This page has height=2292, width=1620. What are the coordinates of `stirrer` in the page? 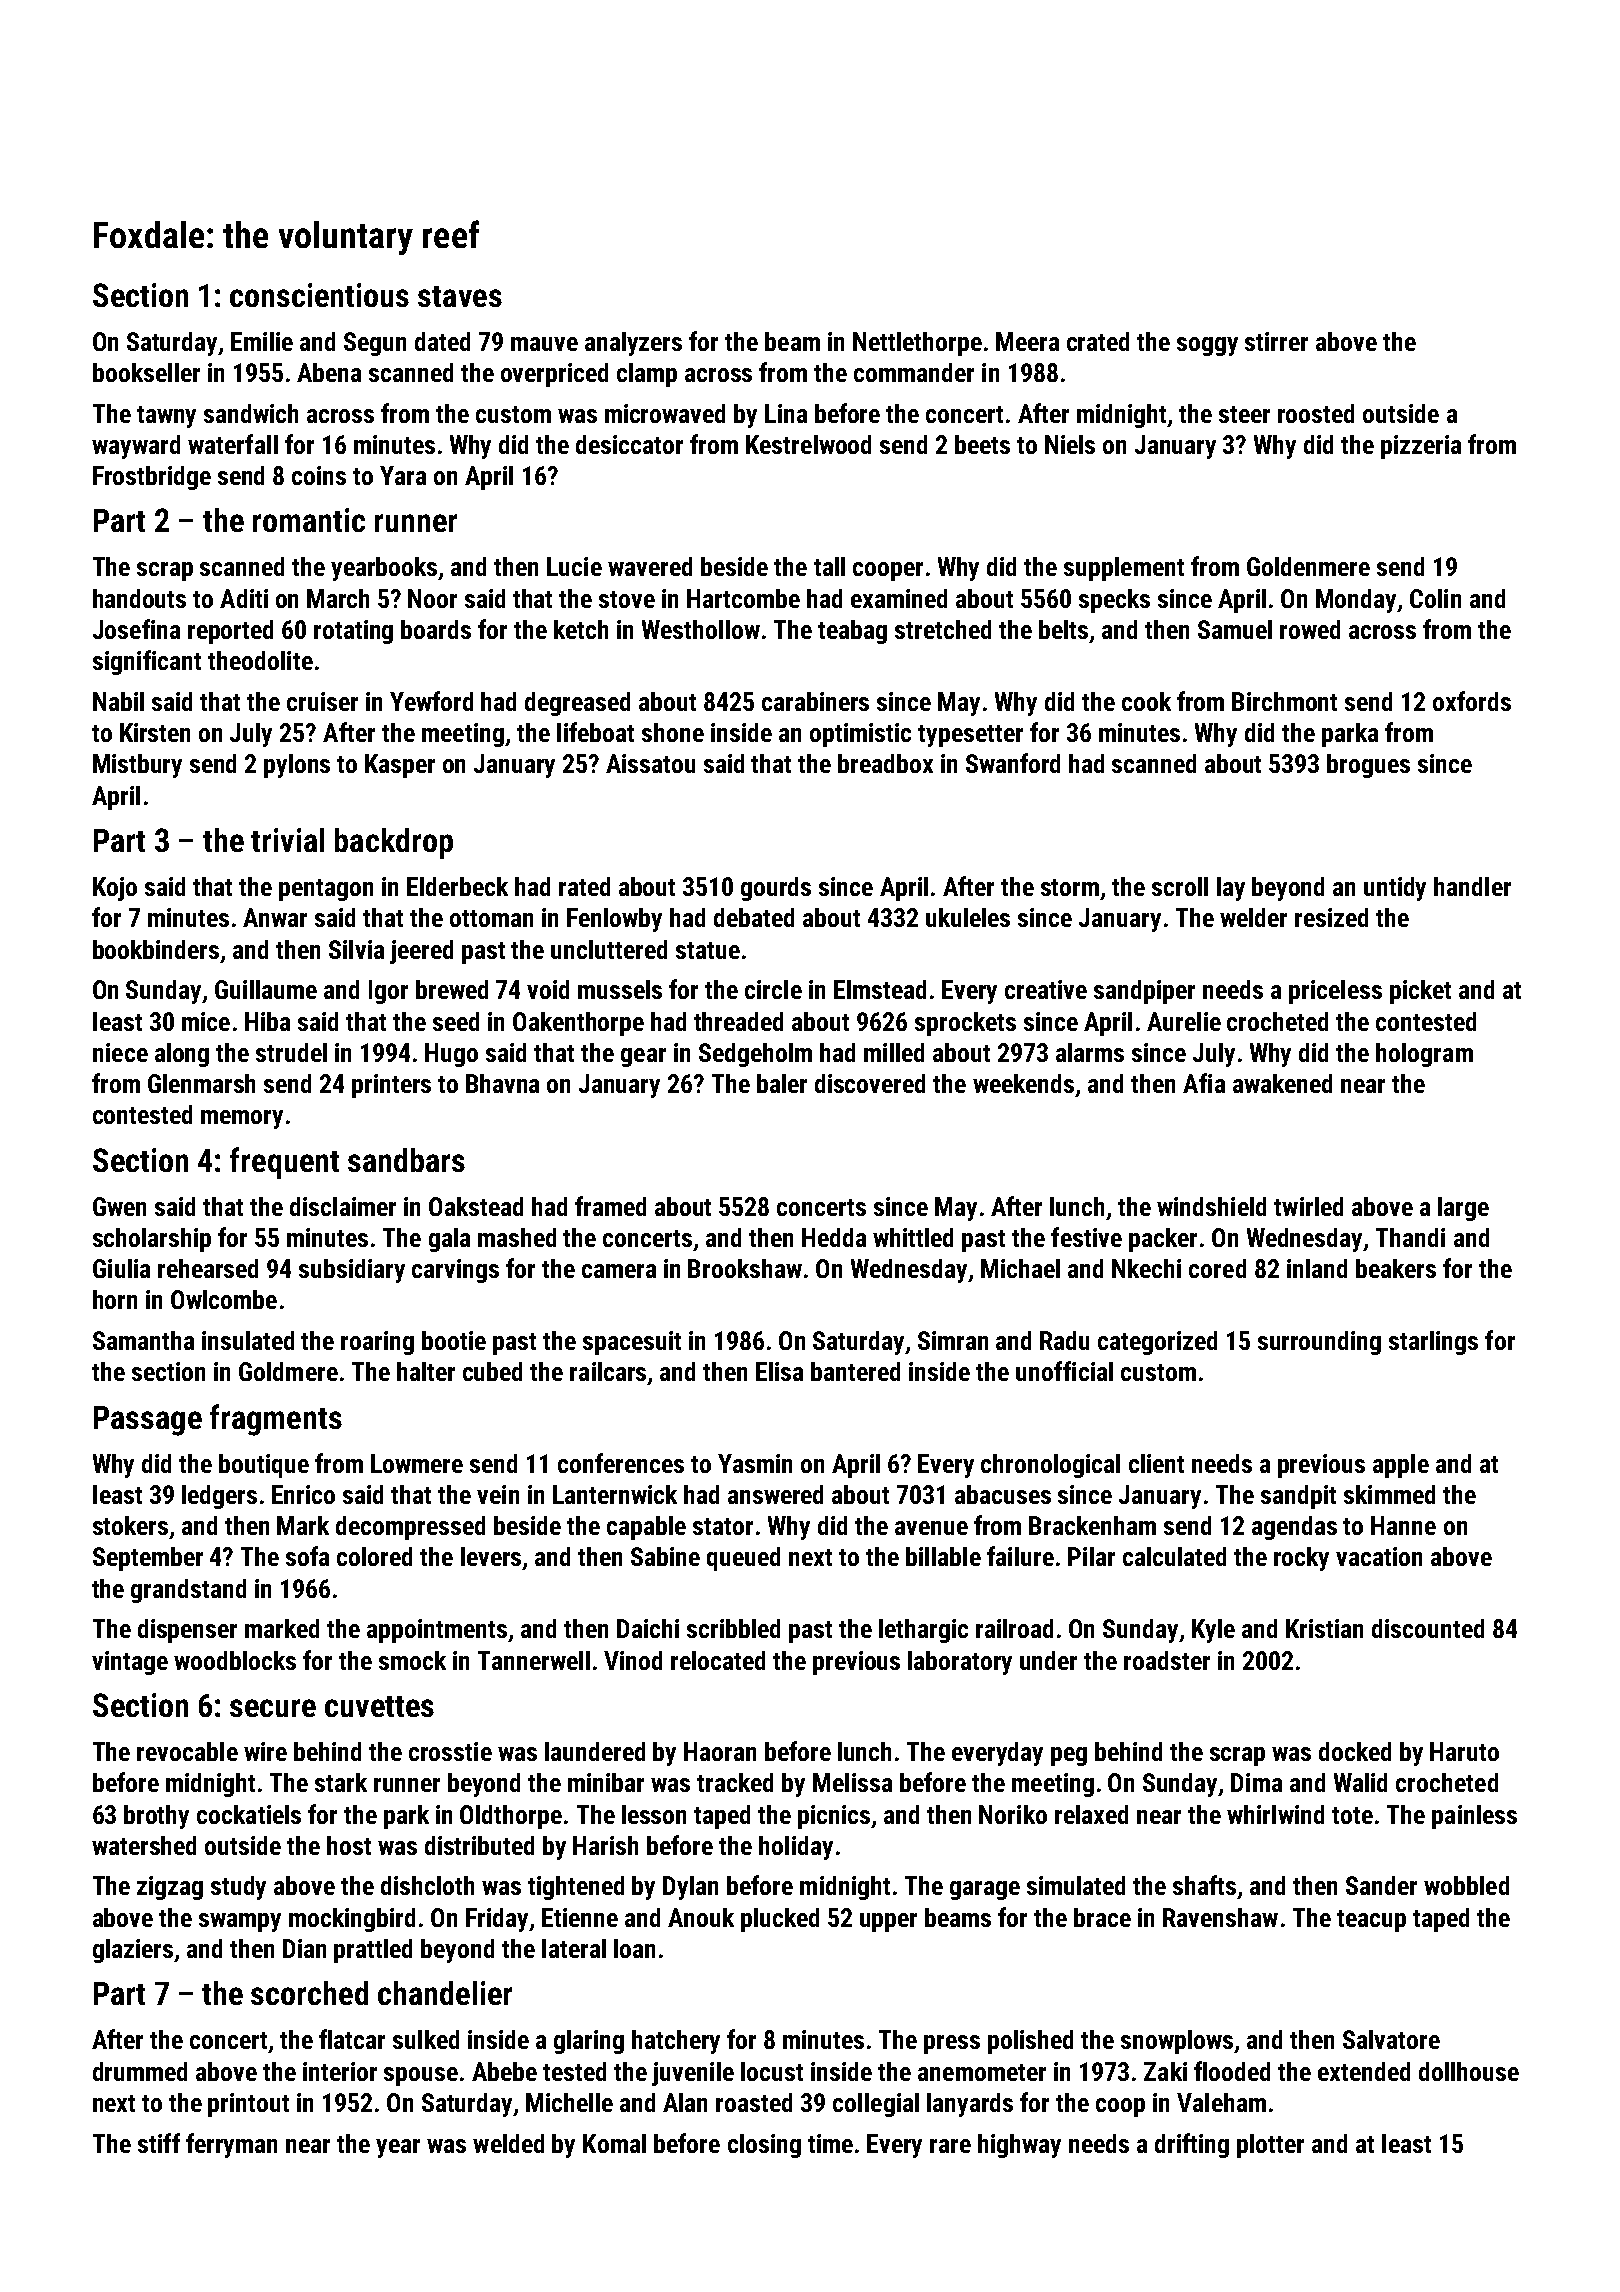 It's located at (1276, 341).
